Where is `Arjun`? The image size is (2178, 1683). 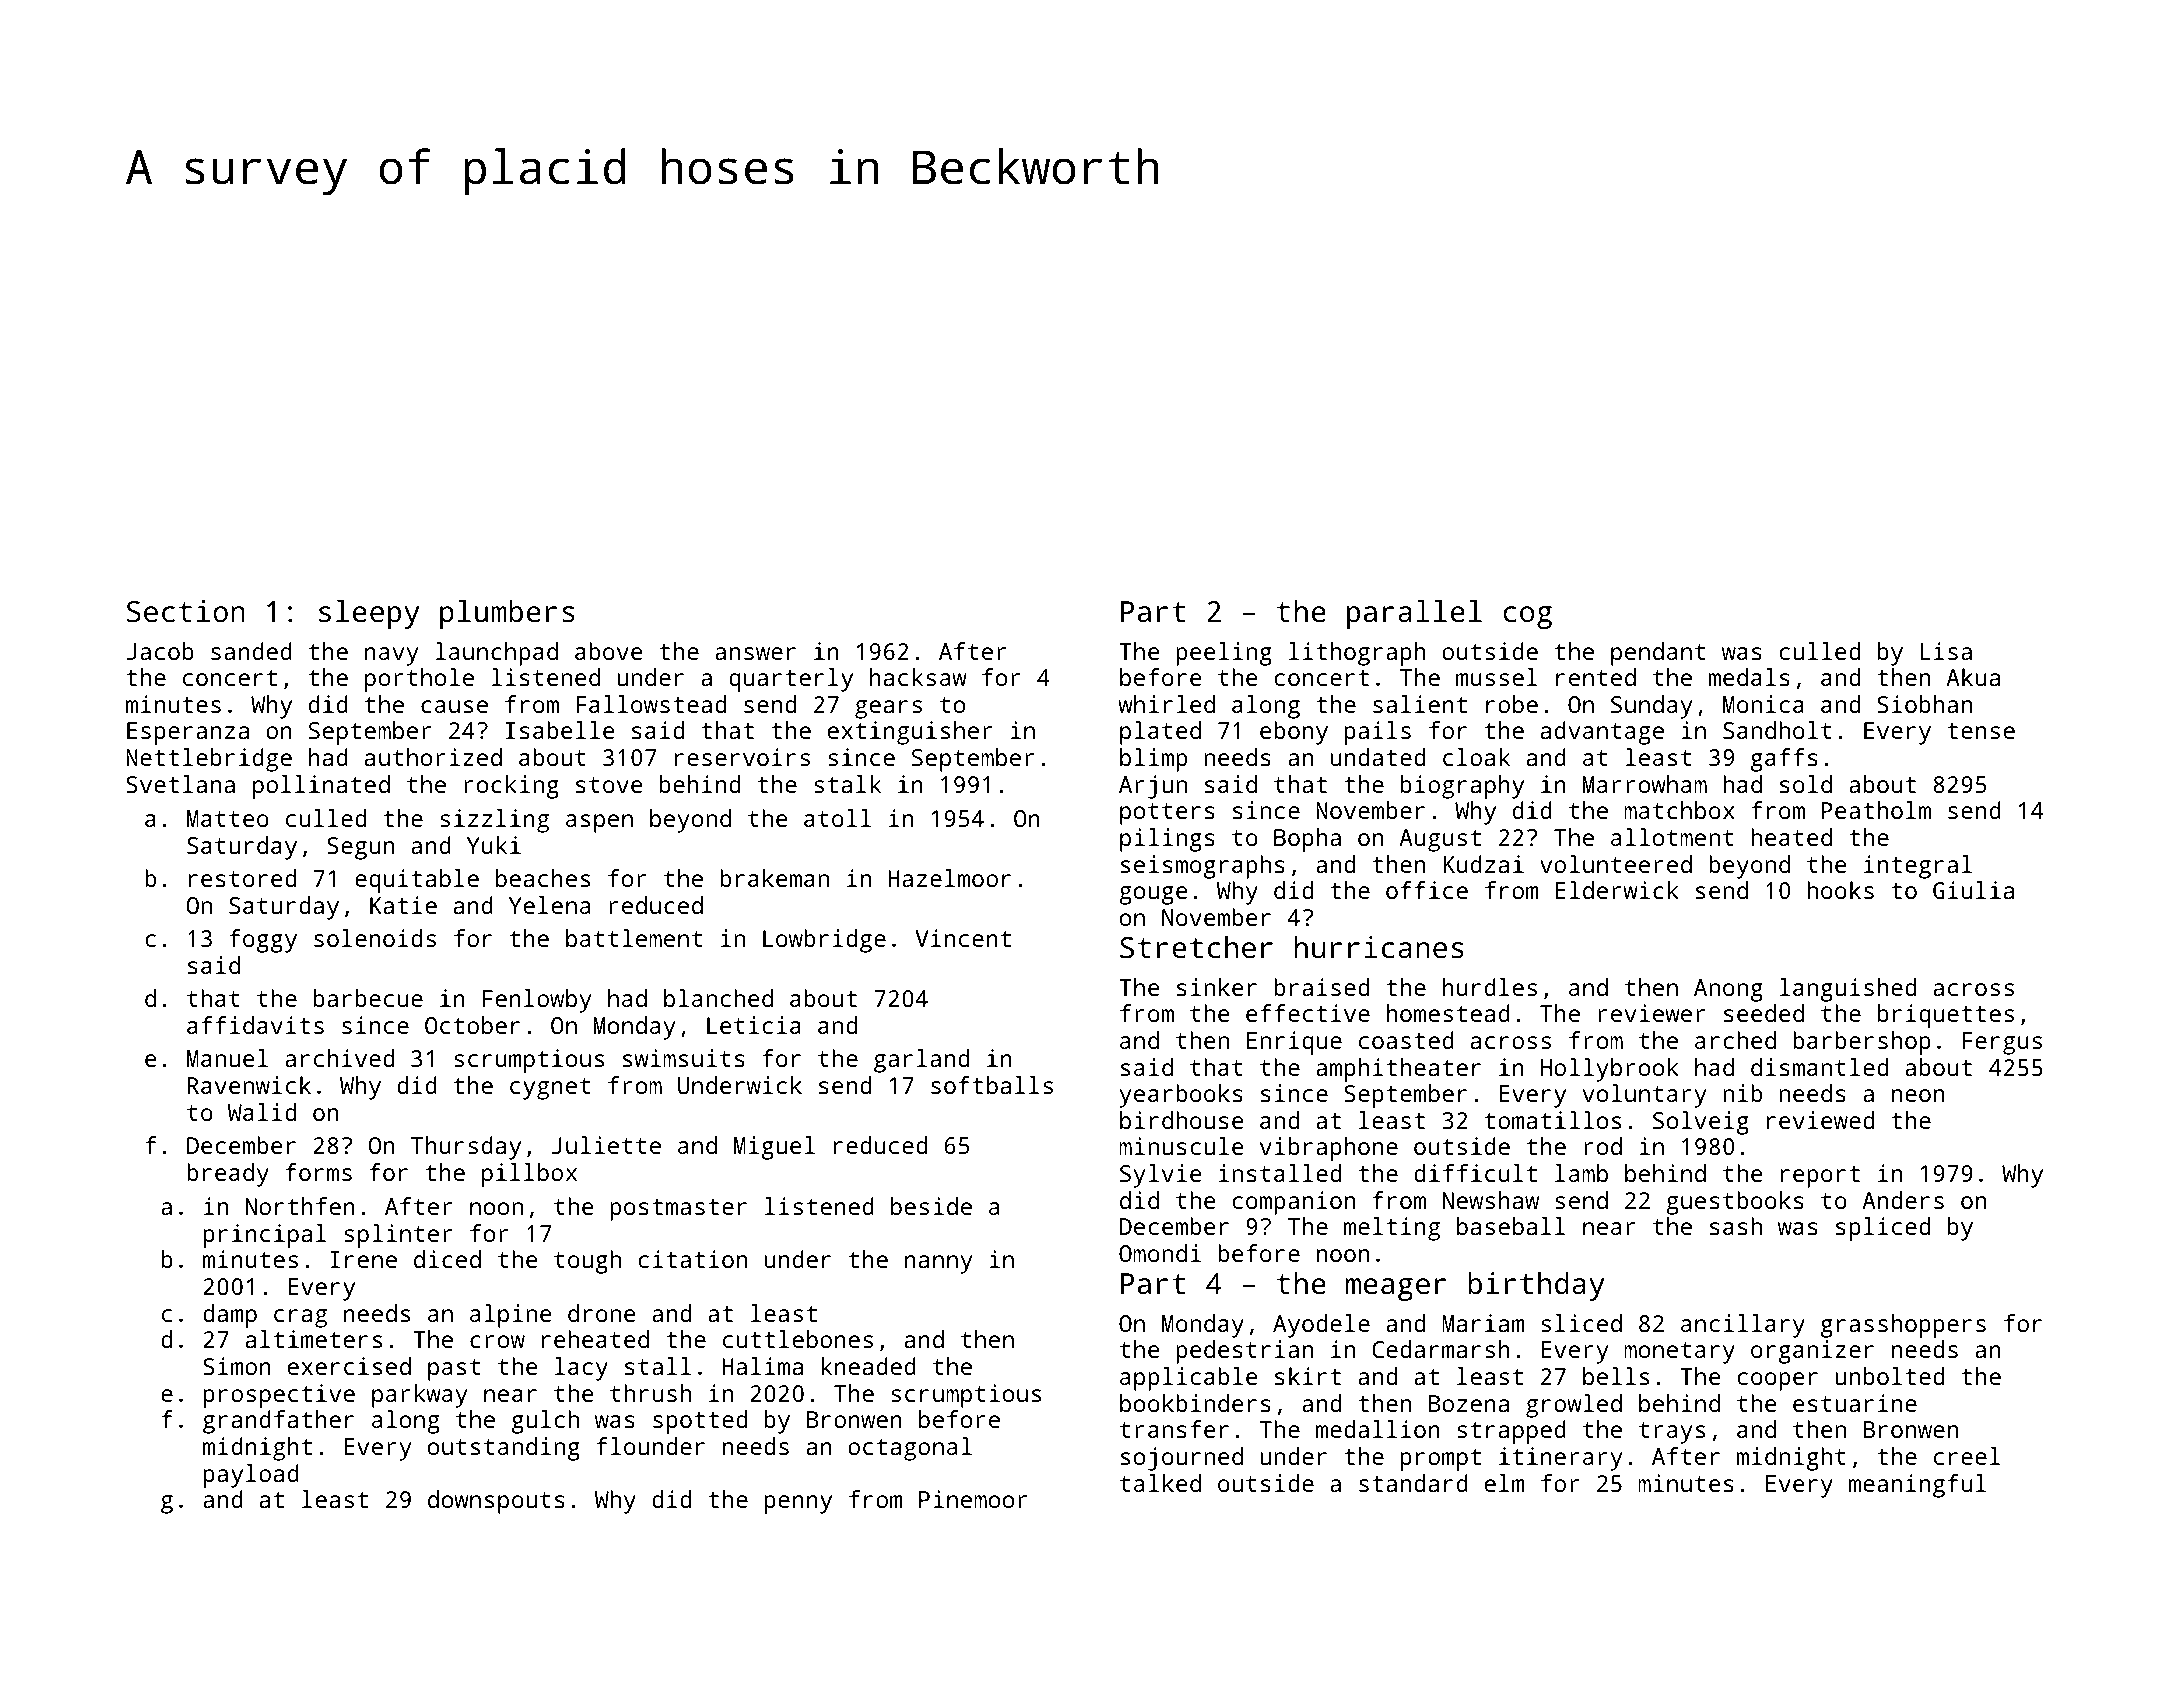 Arjun is located at coordinates (1153, 787).
